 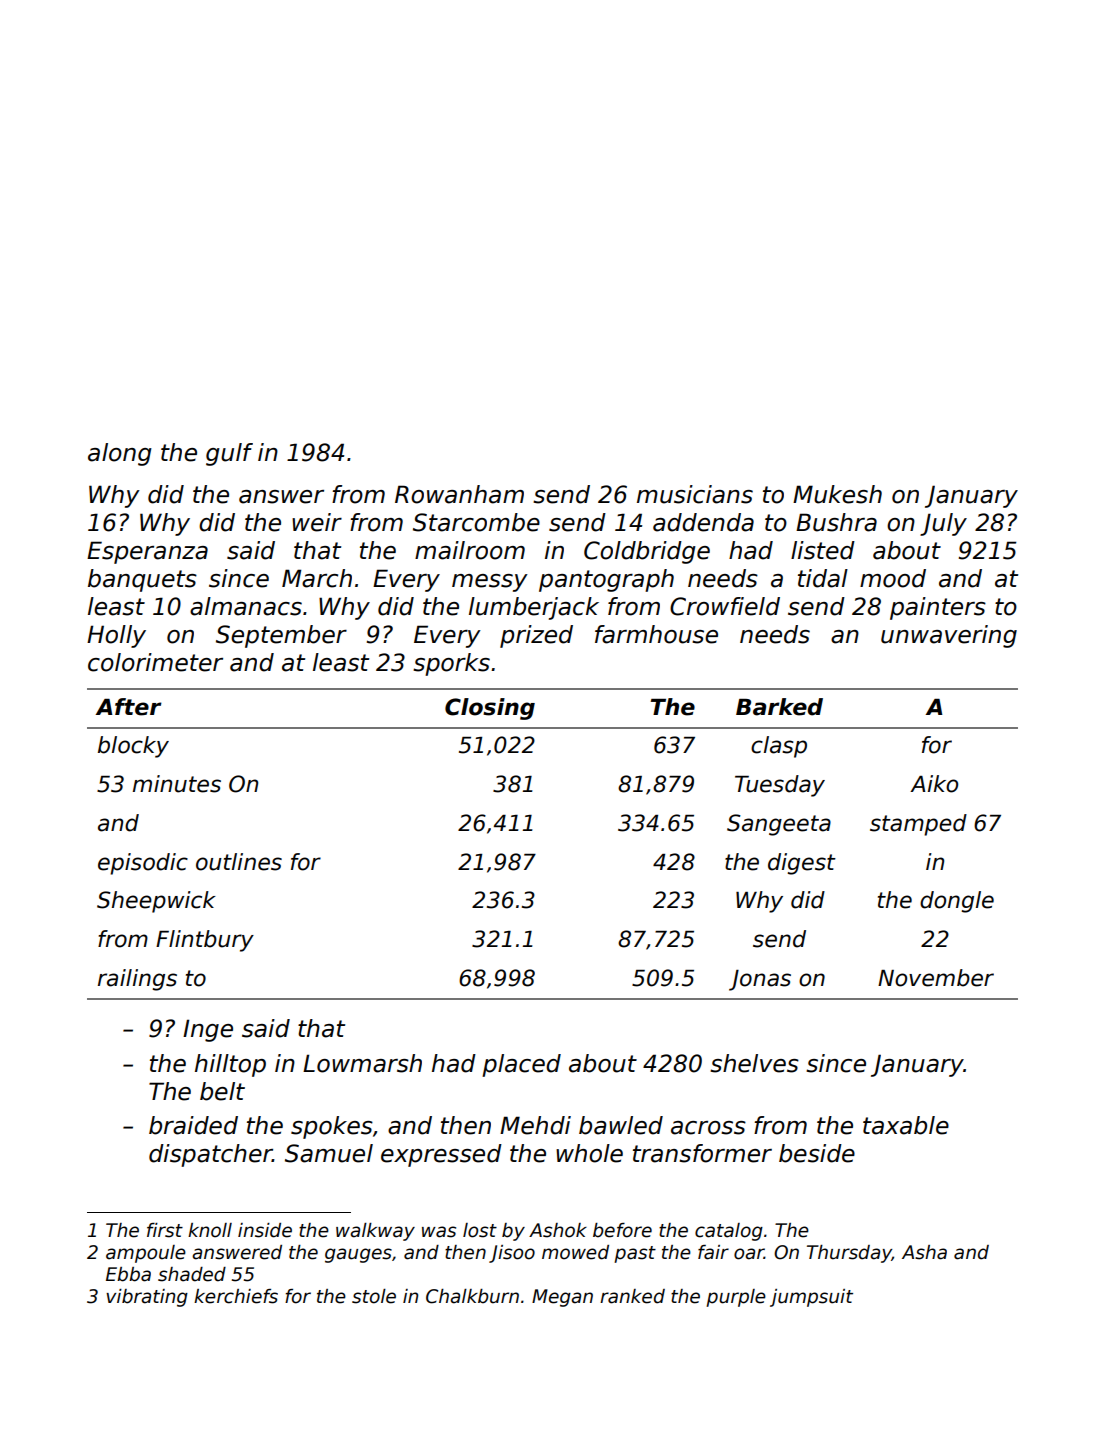 I want to click on minutes, so click(x=177, y=784).
